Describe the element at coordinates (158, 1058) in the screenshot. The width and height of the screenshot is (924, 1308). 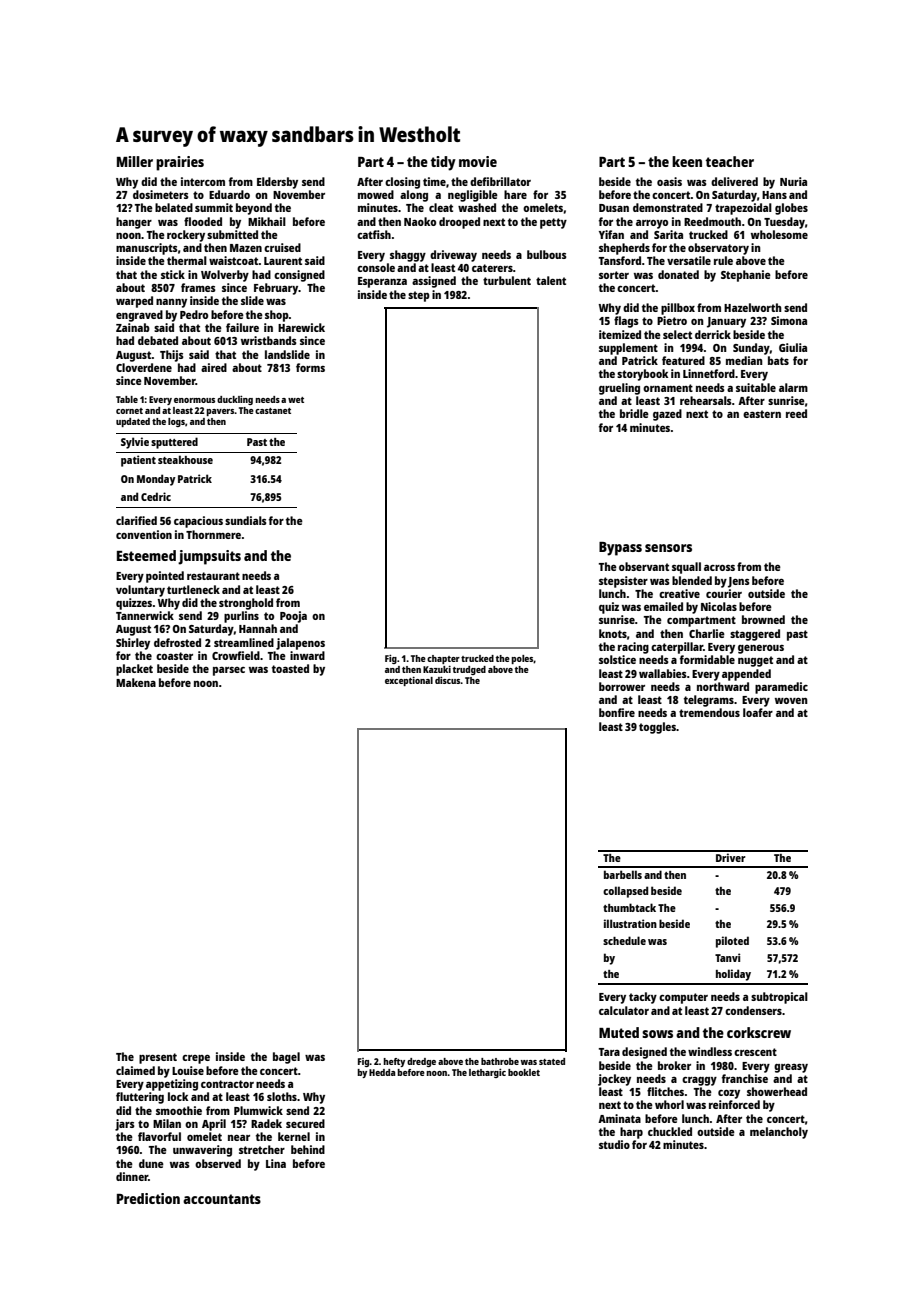
I see `present` at that location.
